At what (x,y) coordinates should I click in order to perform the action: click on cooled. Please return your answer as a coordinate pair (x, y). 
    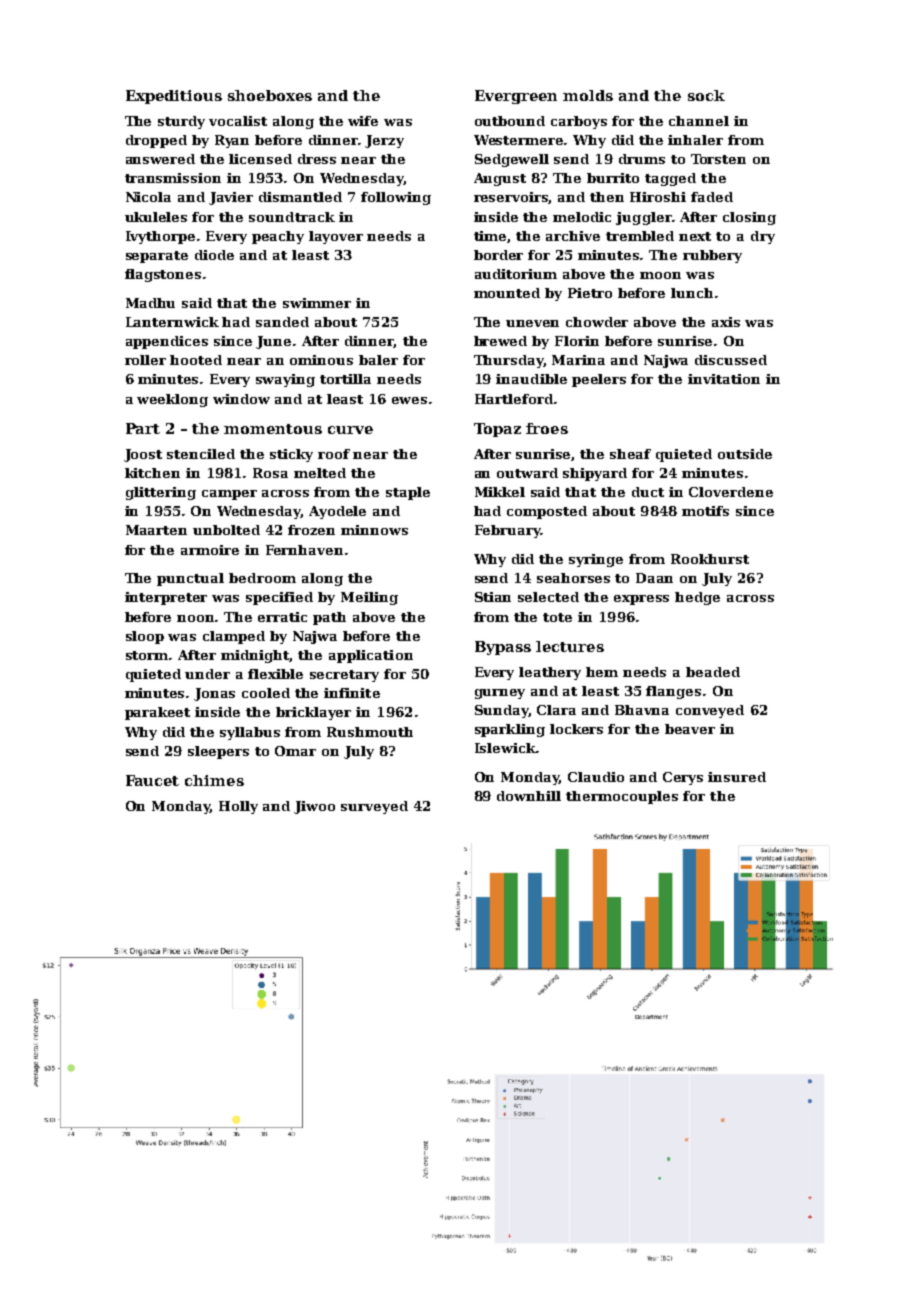
    Looking at the image, I should click on (266, 693).
